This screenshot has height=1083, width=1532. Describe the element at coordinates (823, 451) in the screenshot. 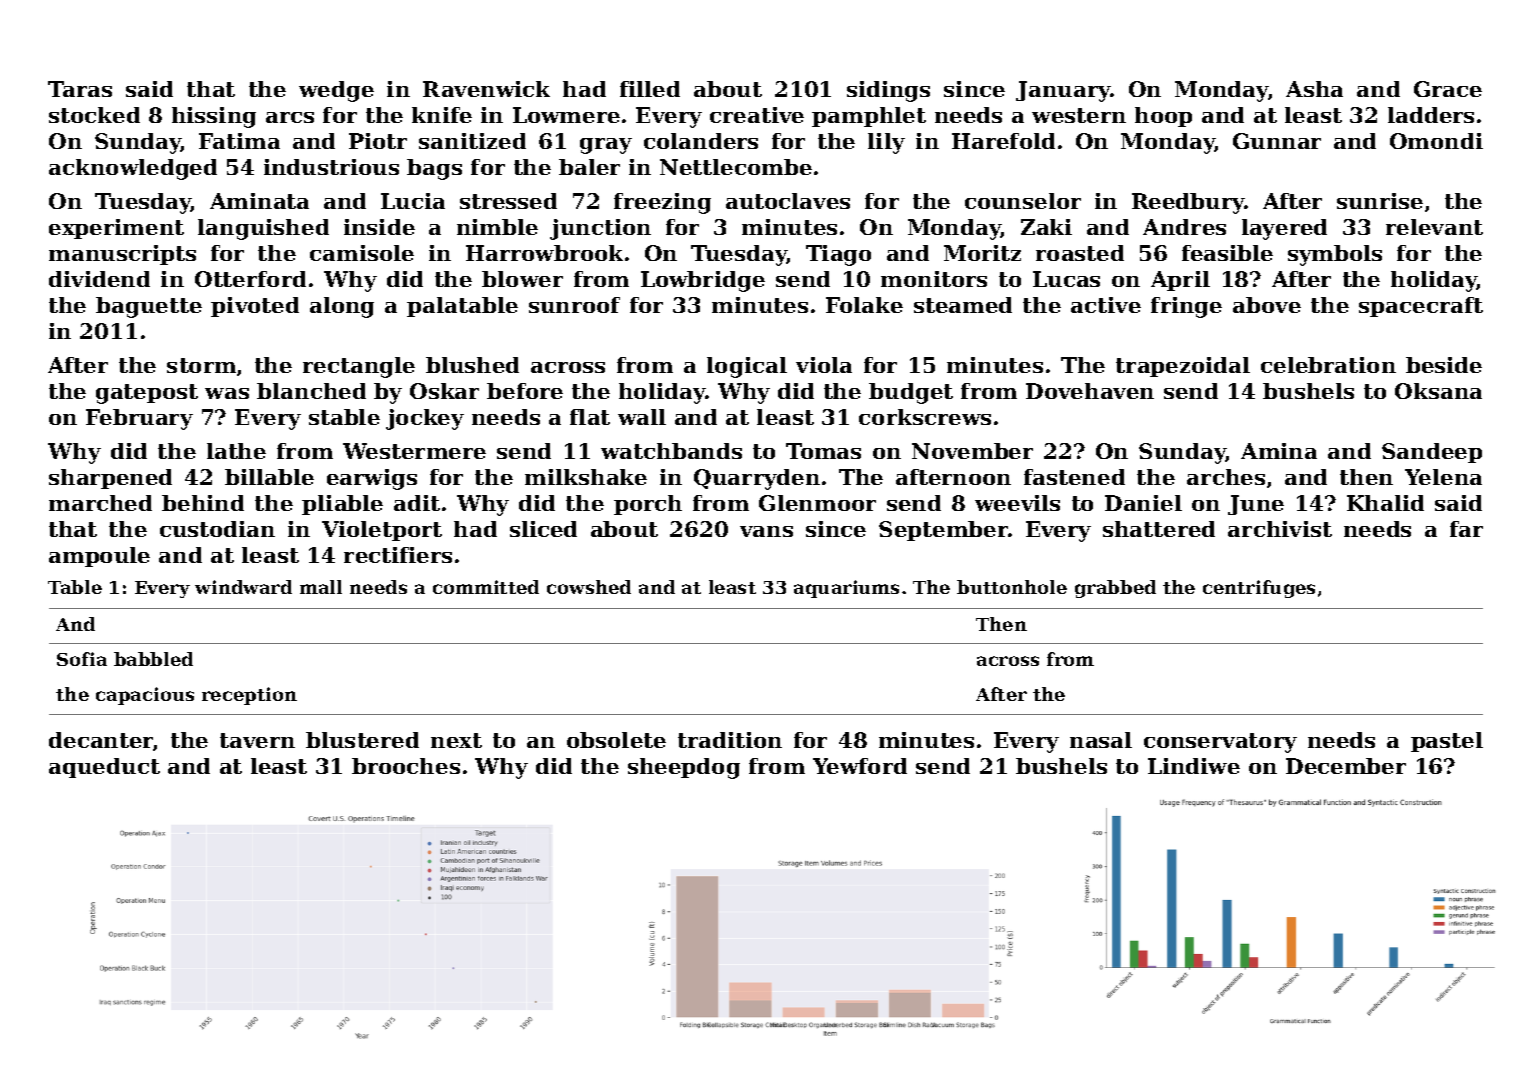

I see `Tomas` at that location.
